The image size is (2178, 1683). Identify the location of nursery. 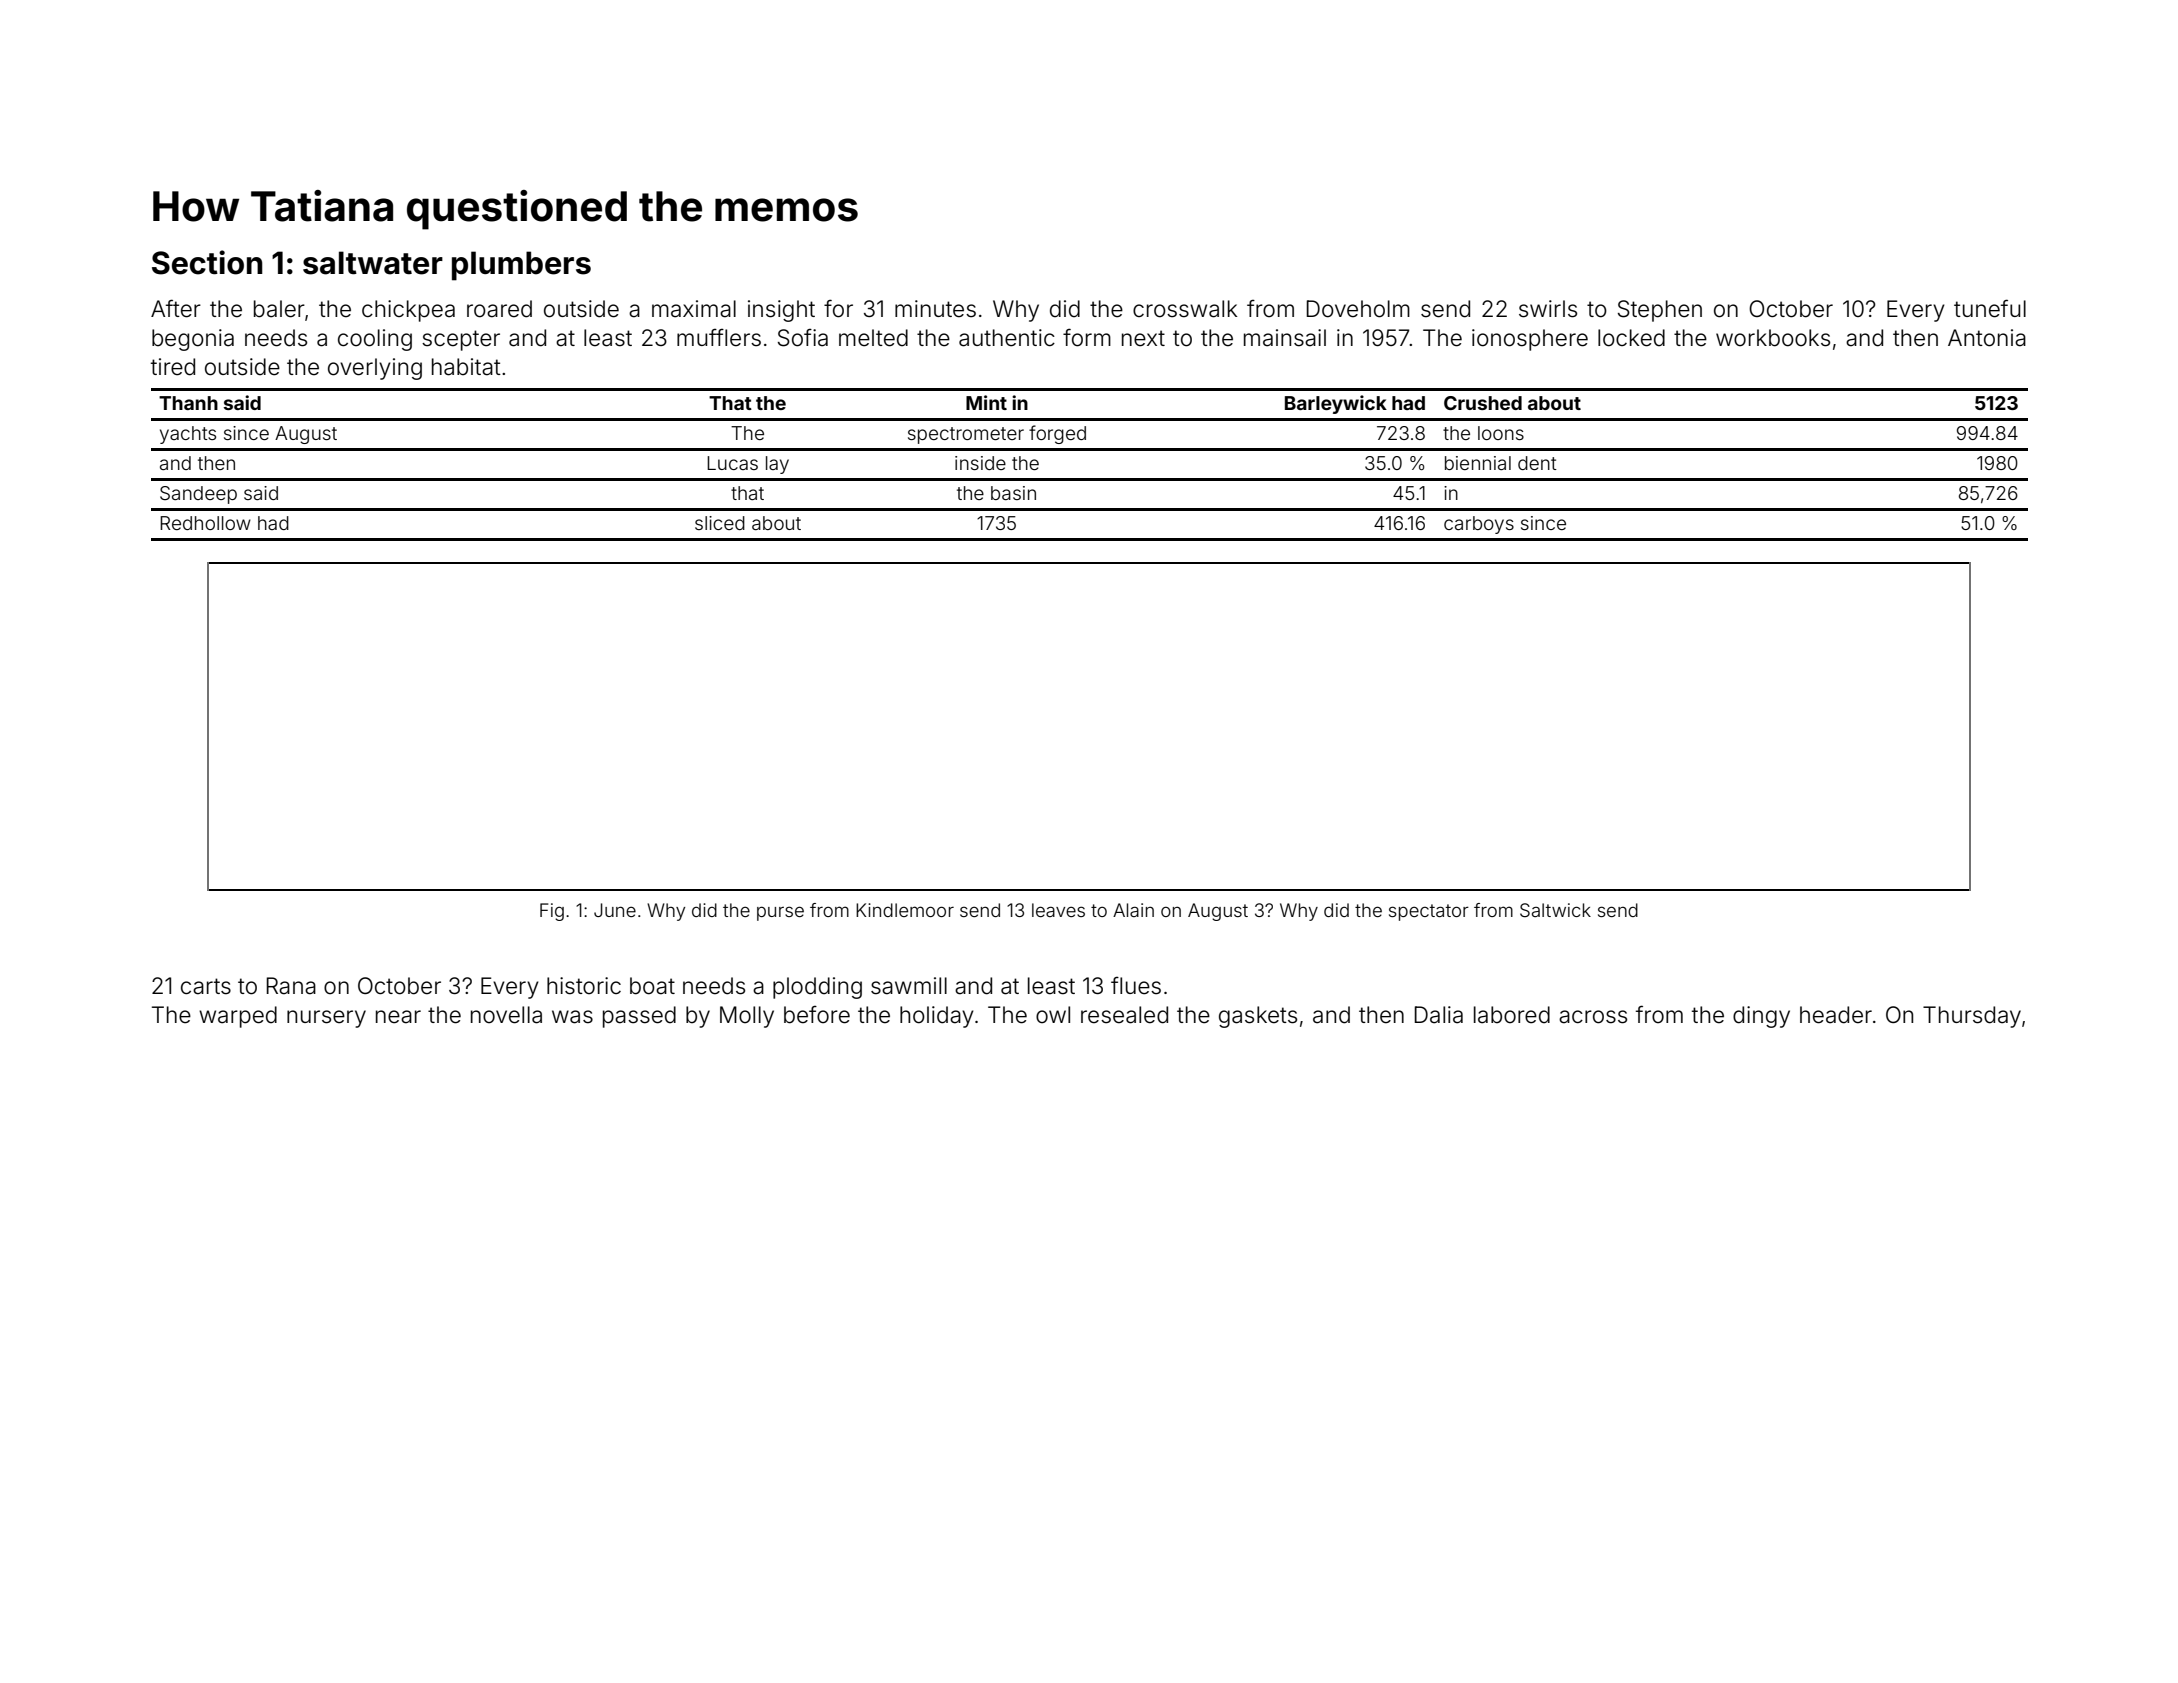
(326, 1019).
